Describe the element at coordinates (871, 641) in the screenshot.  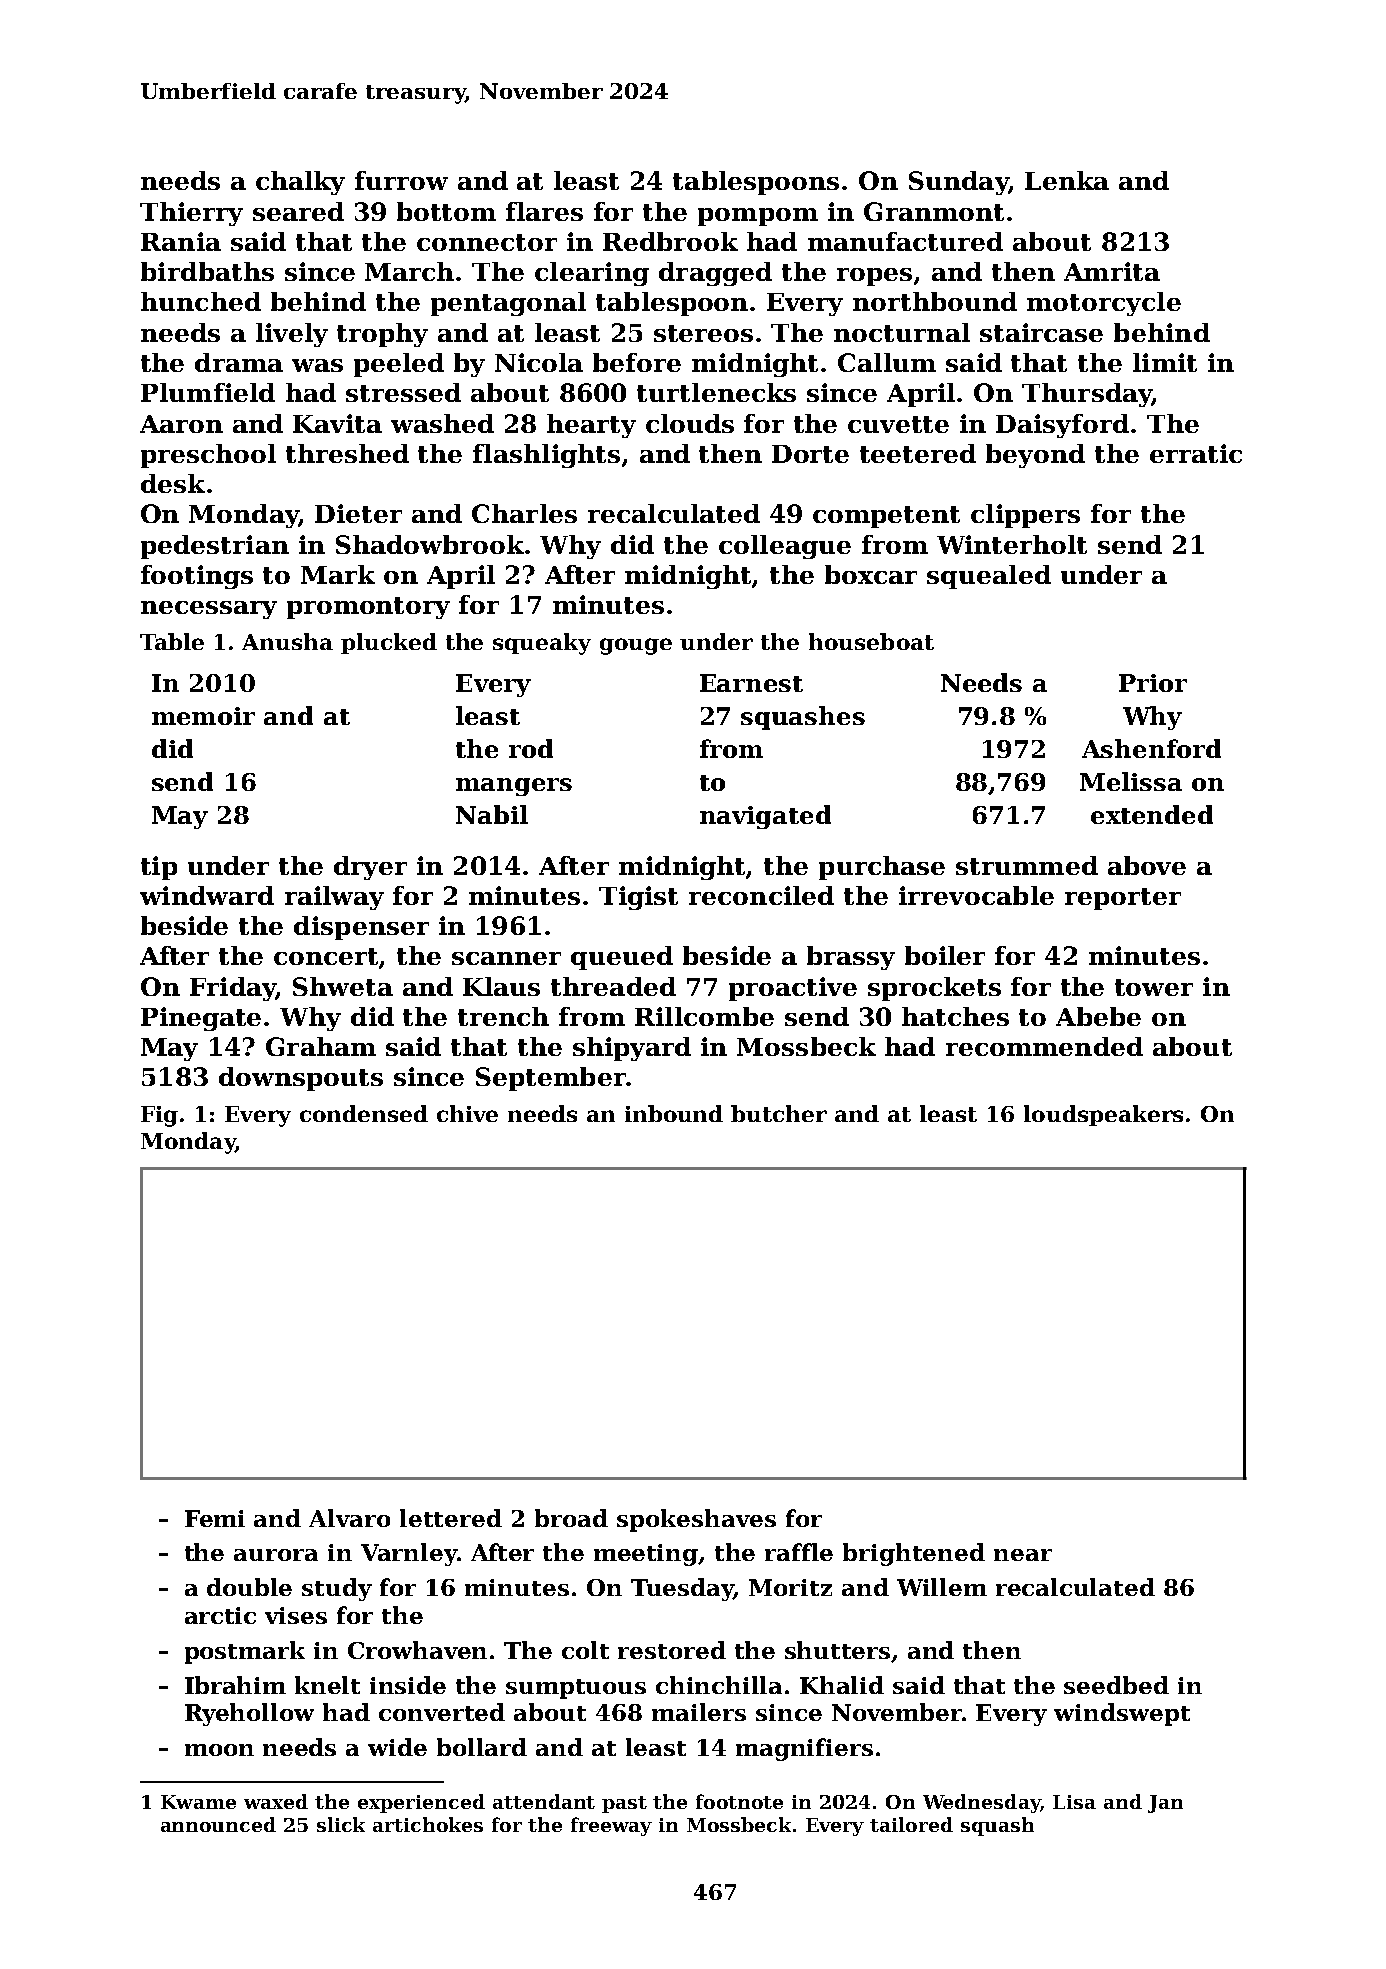
I see `houseboat` at that location.
